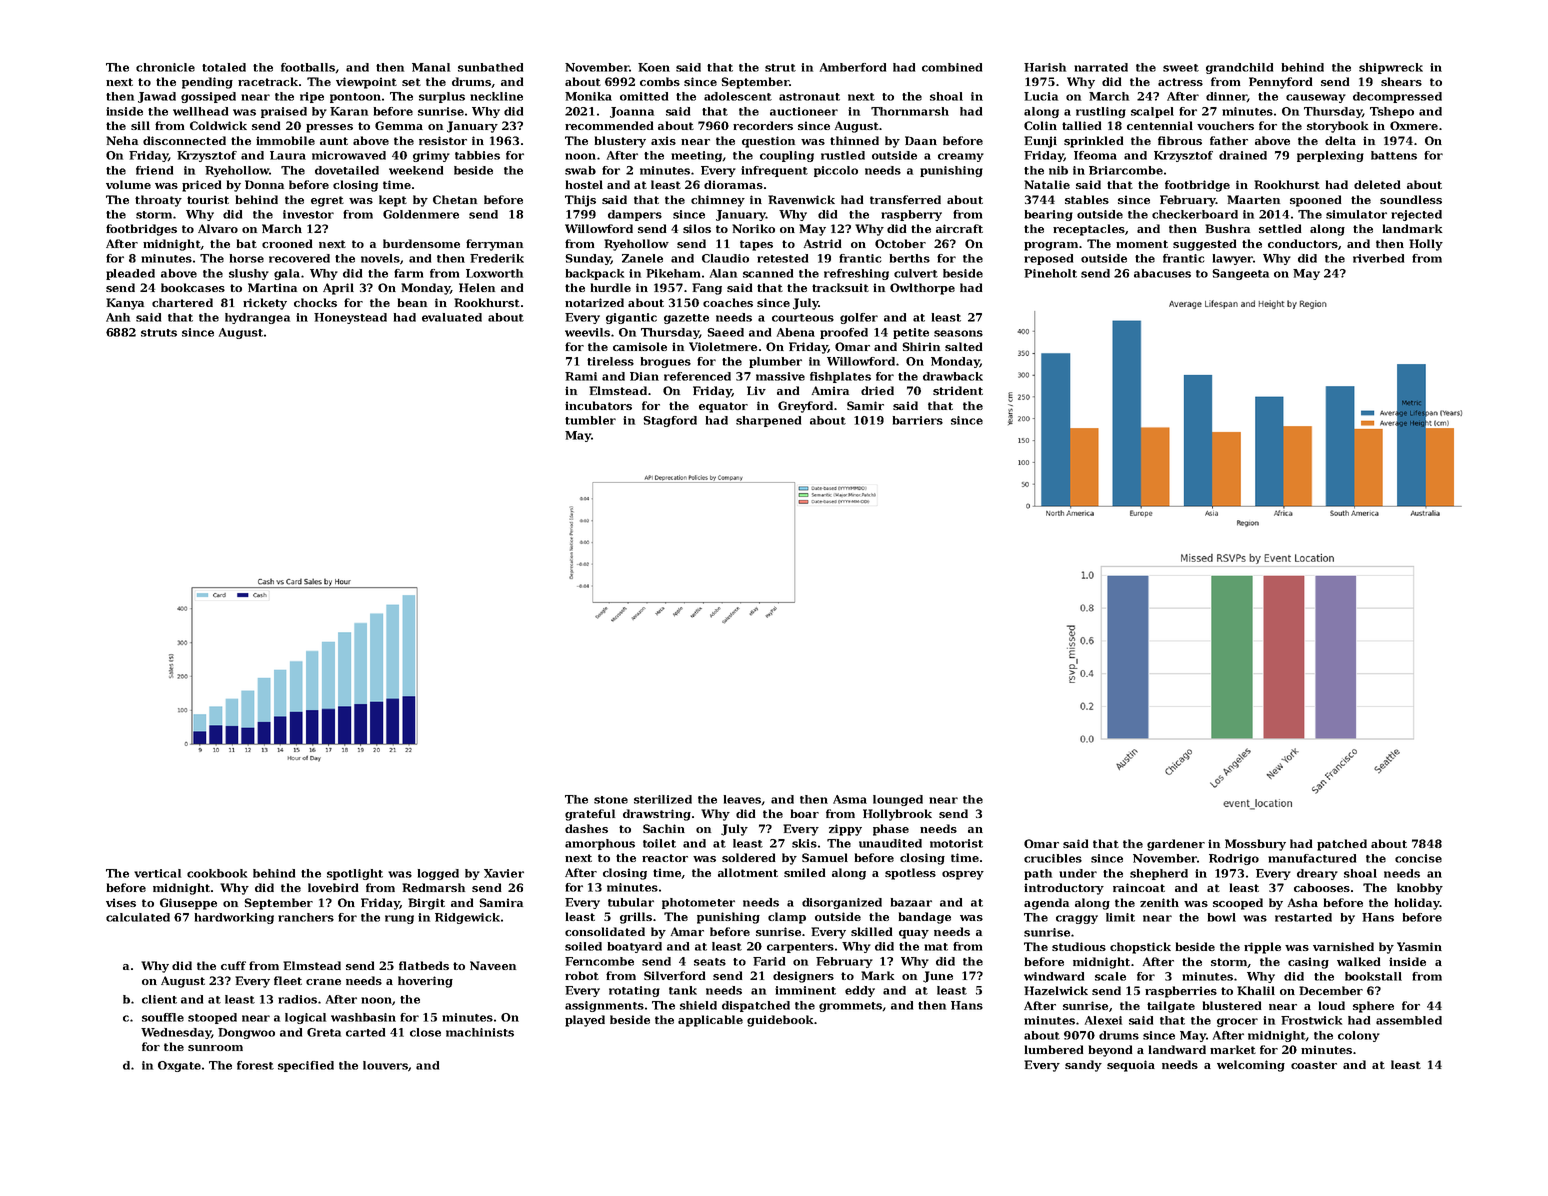  I want to click on Amar, so click(687, 931).
